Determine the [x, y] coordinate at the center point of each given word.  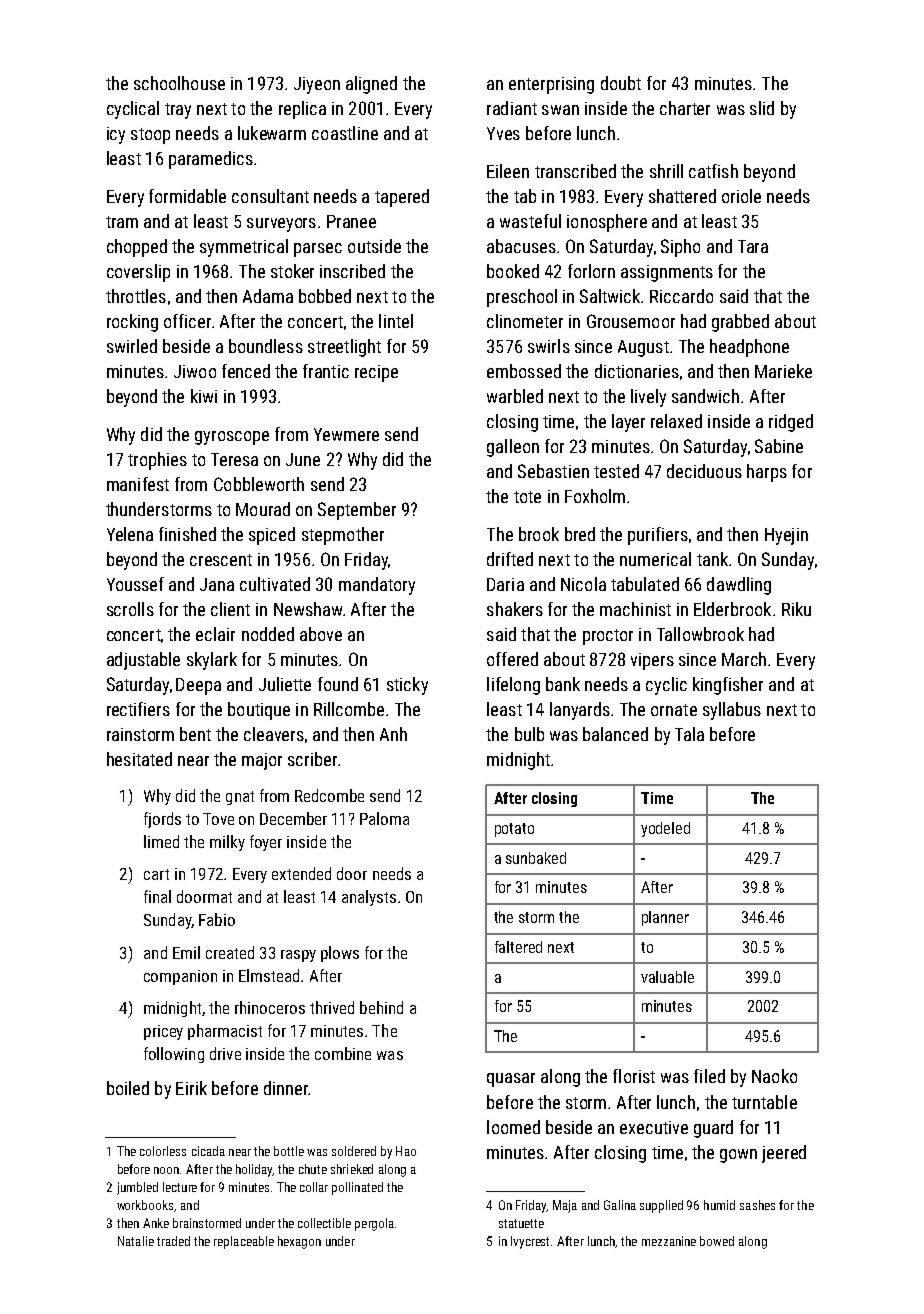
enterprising [551, 85]
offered [512, 659]
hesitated [139, 759]
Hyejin [786, 536]
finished [187, 534]
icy [116, 135]
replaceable [244, 1242]
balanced [615, 734]
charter [685, 108]
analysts [369, 898]
